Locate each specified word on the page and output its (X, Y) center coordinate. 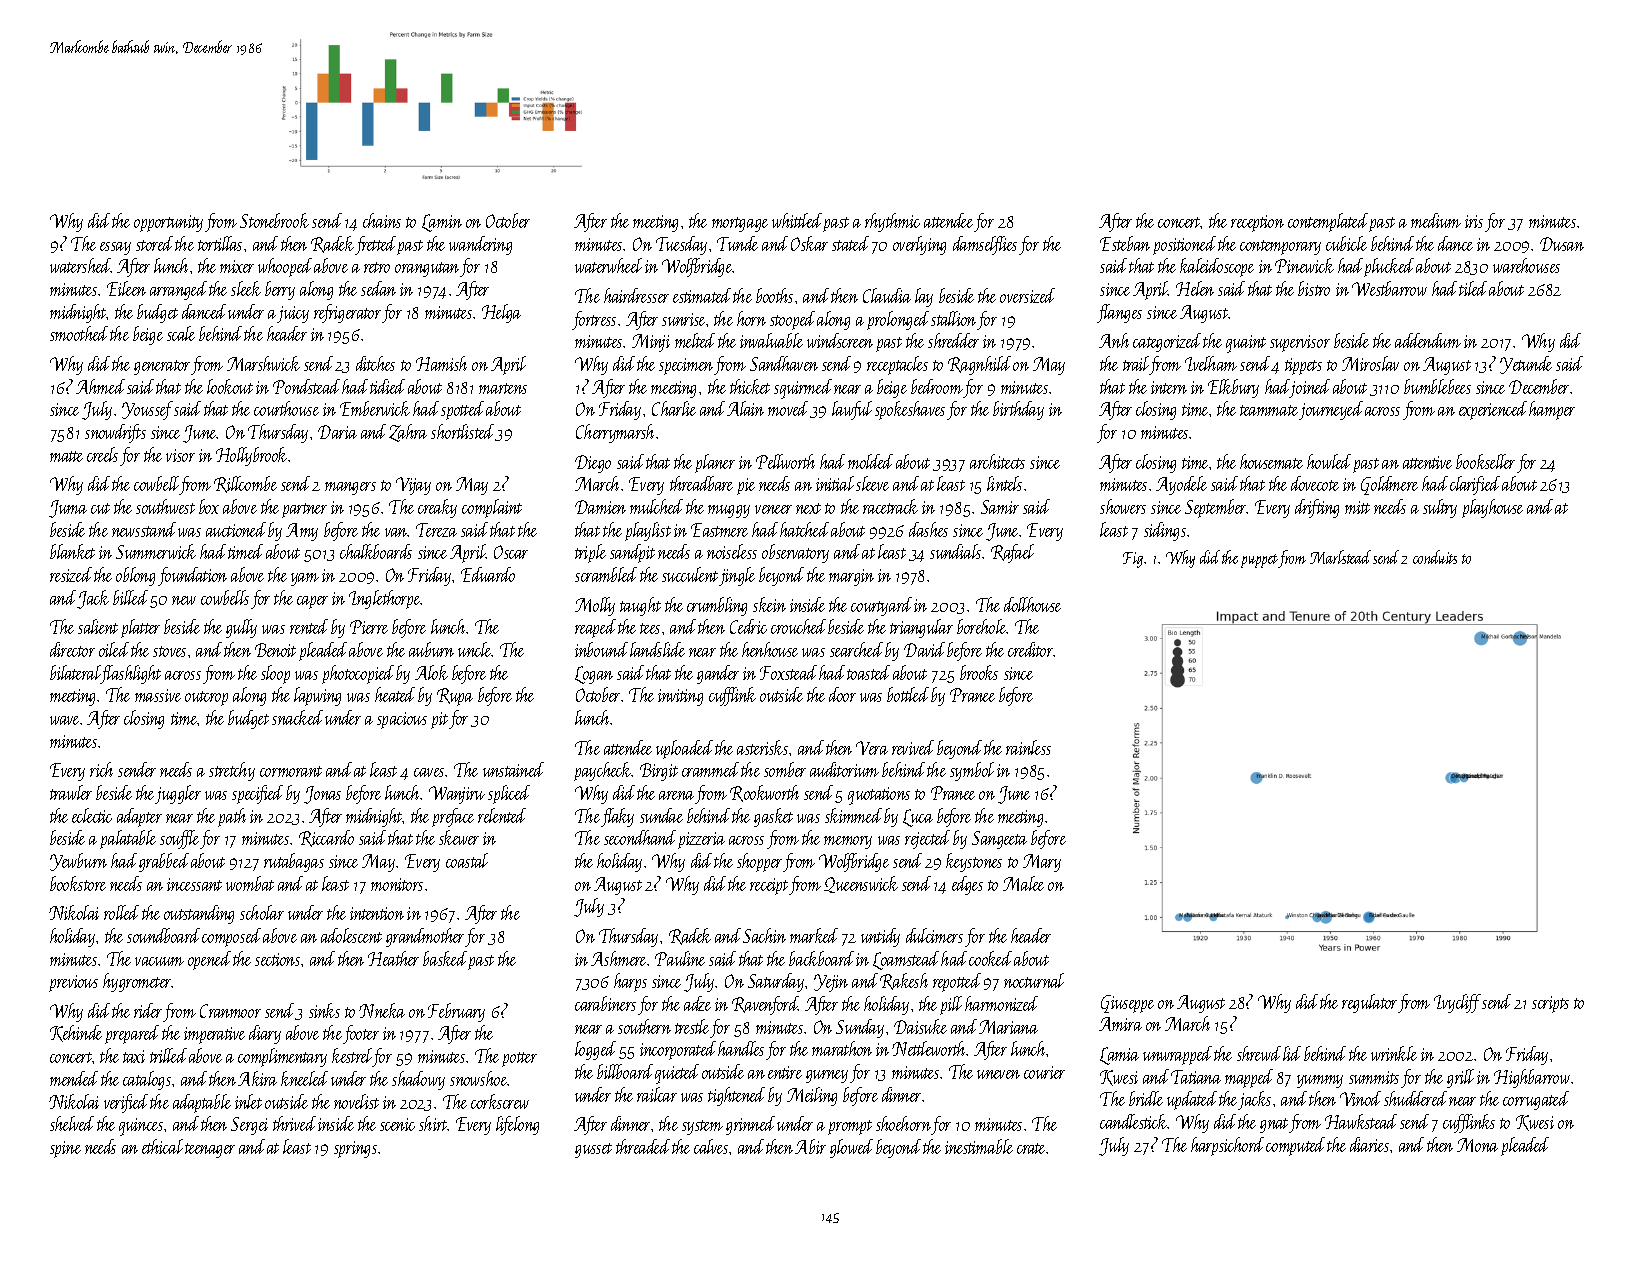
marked (814, 935)
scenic (397, 1124)
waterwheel (608, 265)
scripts (1550, 1004)
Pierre (369, 627)
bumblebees (1437, 386)
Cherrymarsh (615, 433)
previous (73, 983)
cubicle (1346, 243)
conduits (1435, 557)
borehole (982, 626)
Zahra (408, 433)
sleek (246, 288)
